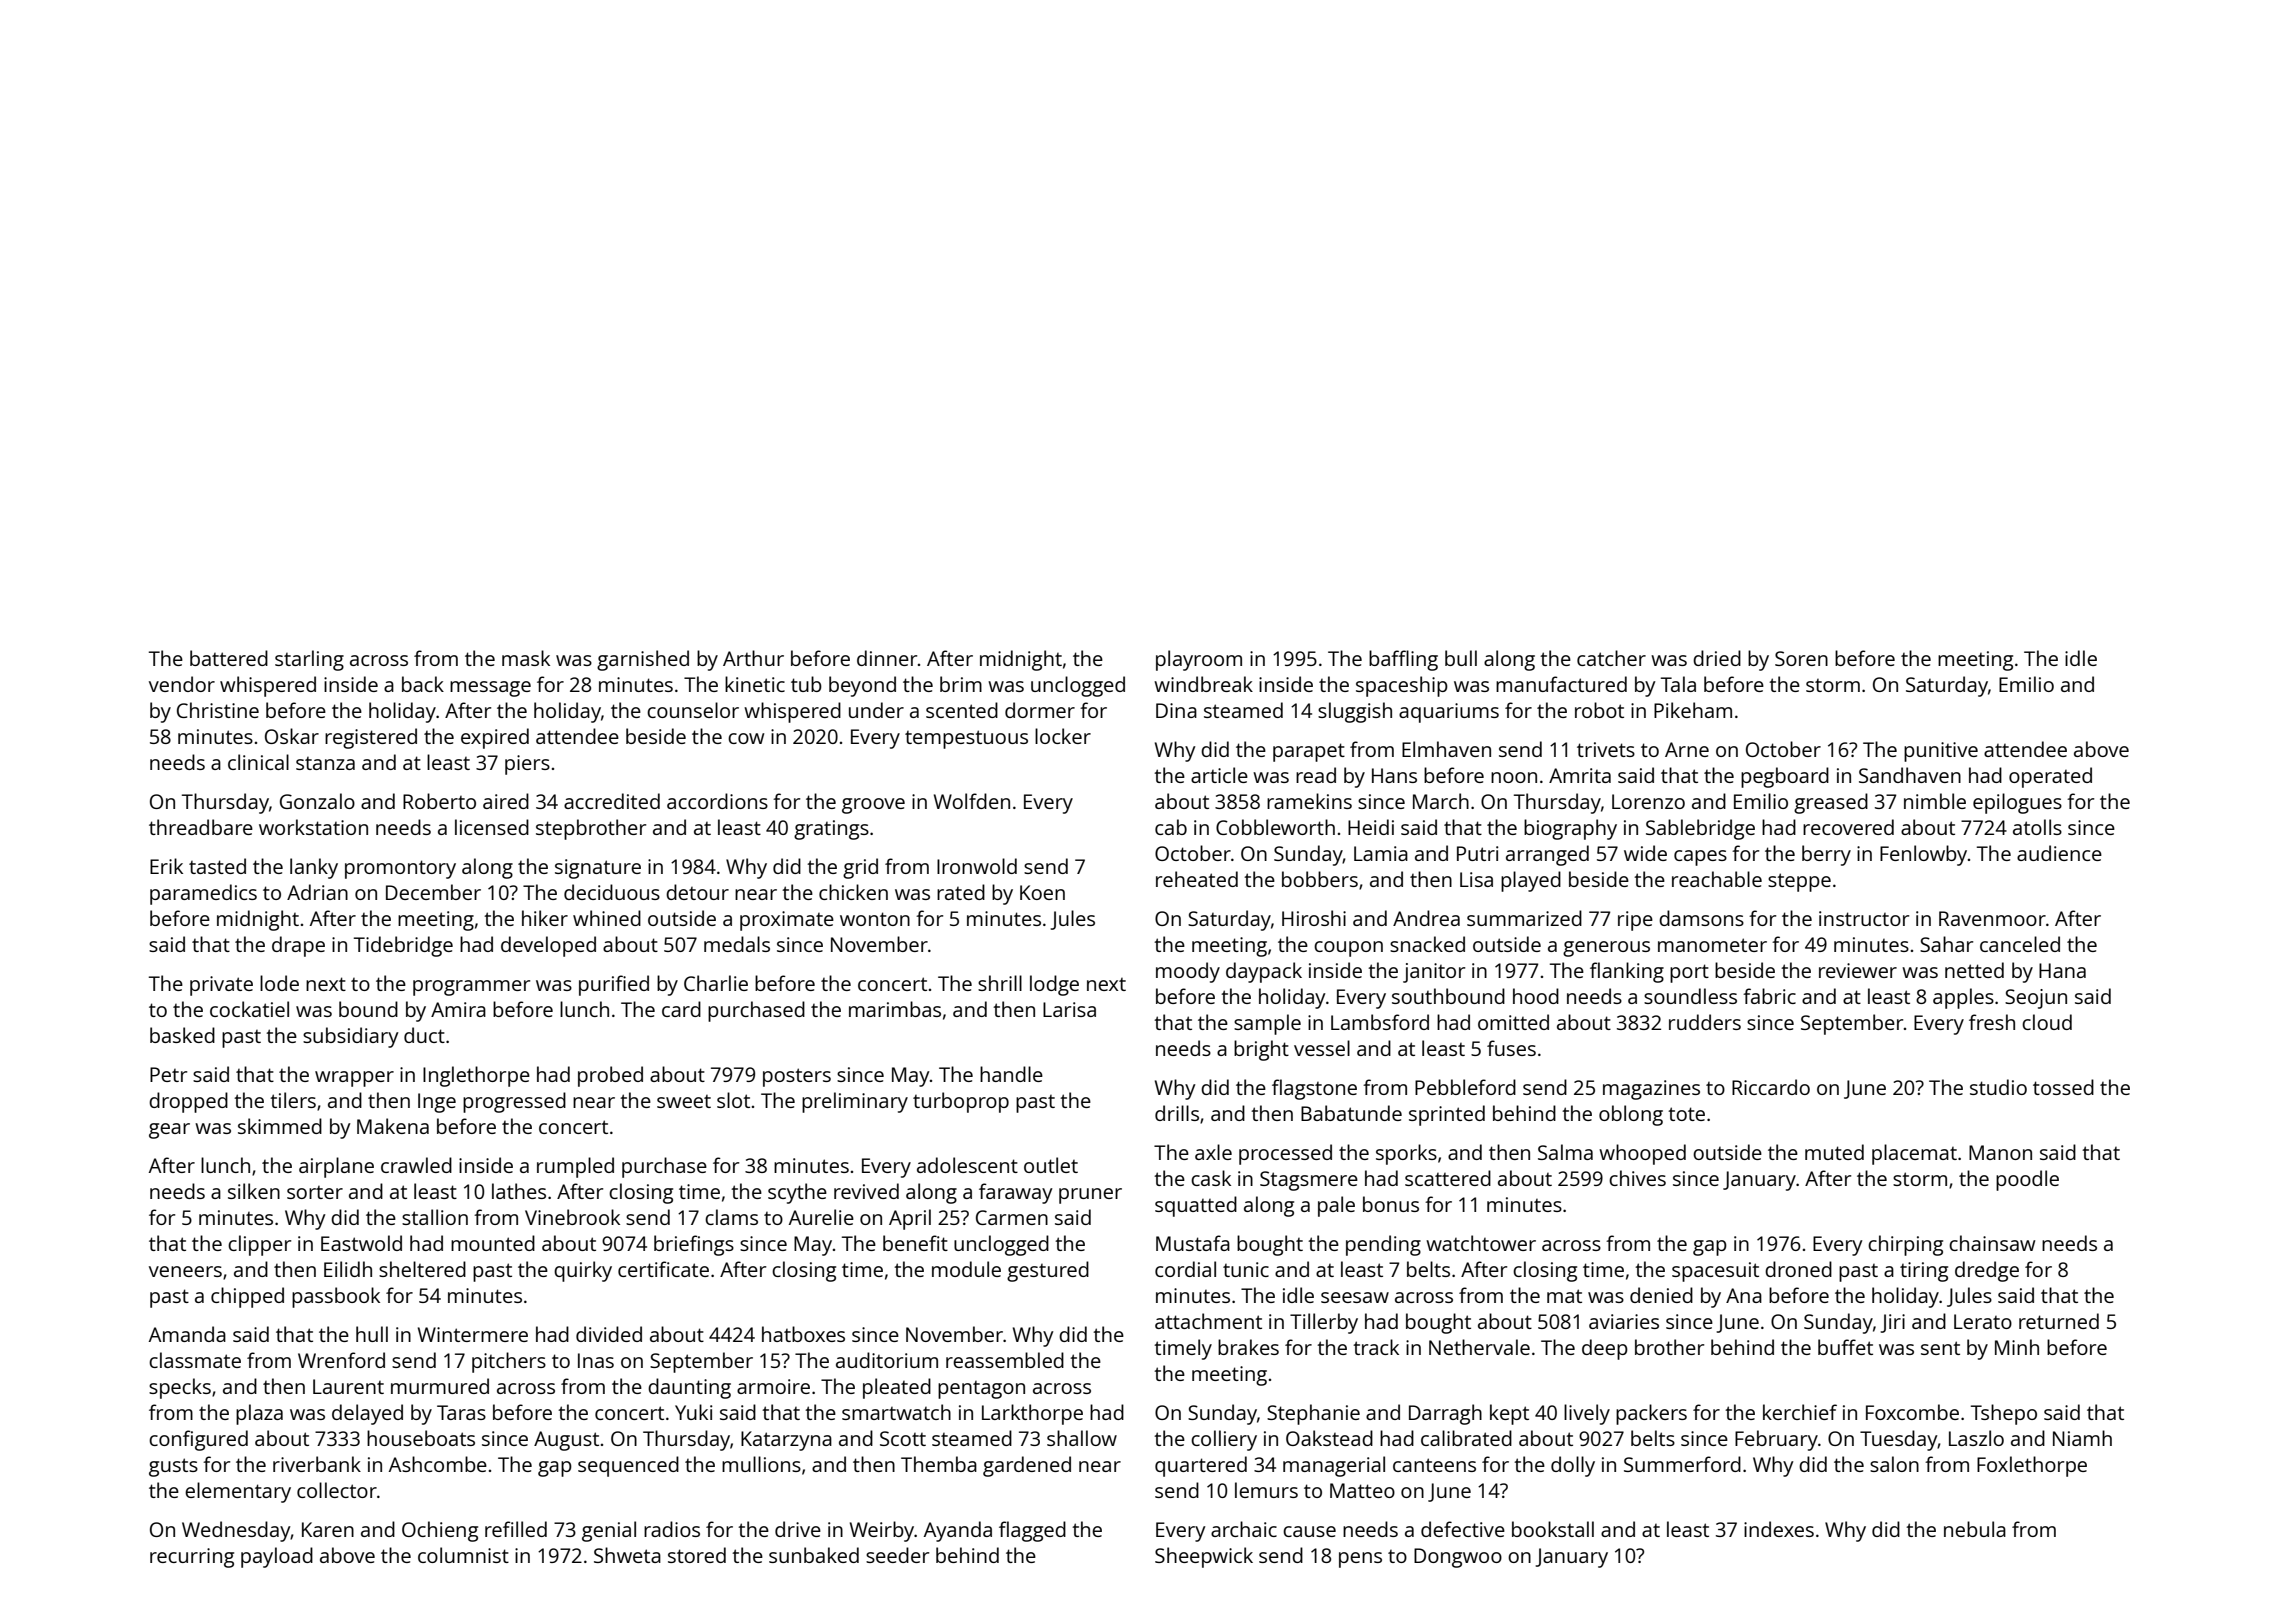  I want to click on Oskar, so click(292, 736).
